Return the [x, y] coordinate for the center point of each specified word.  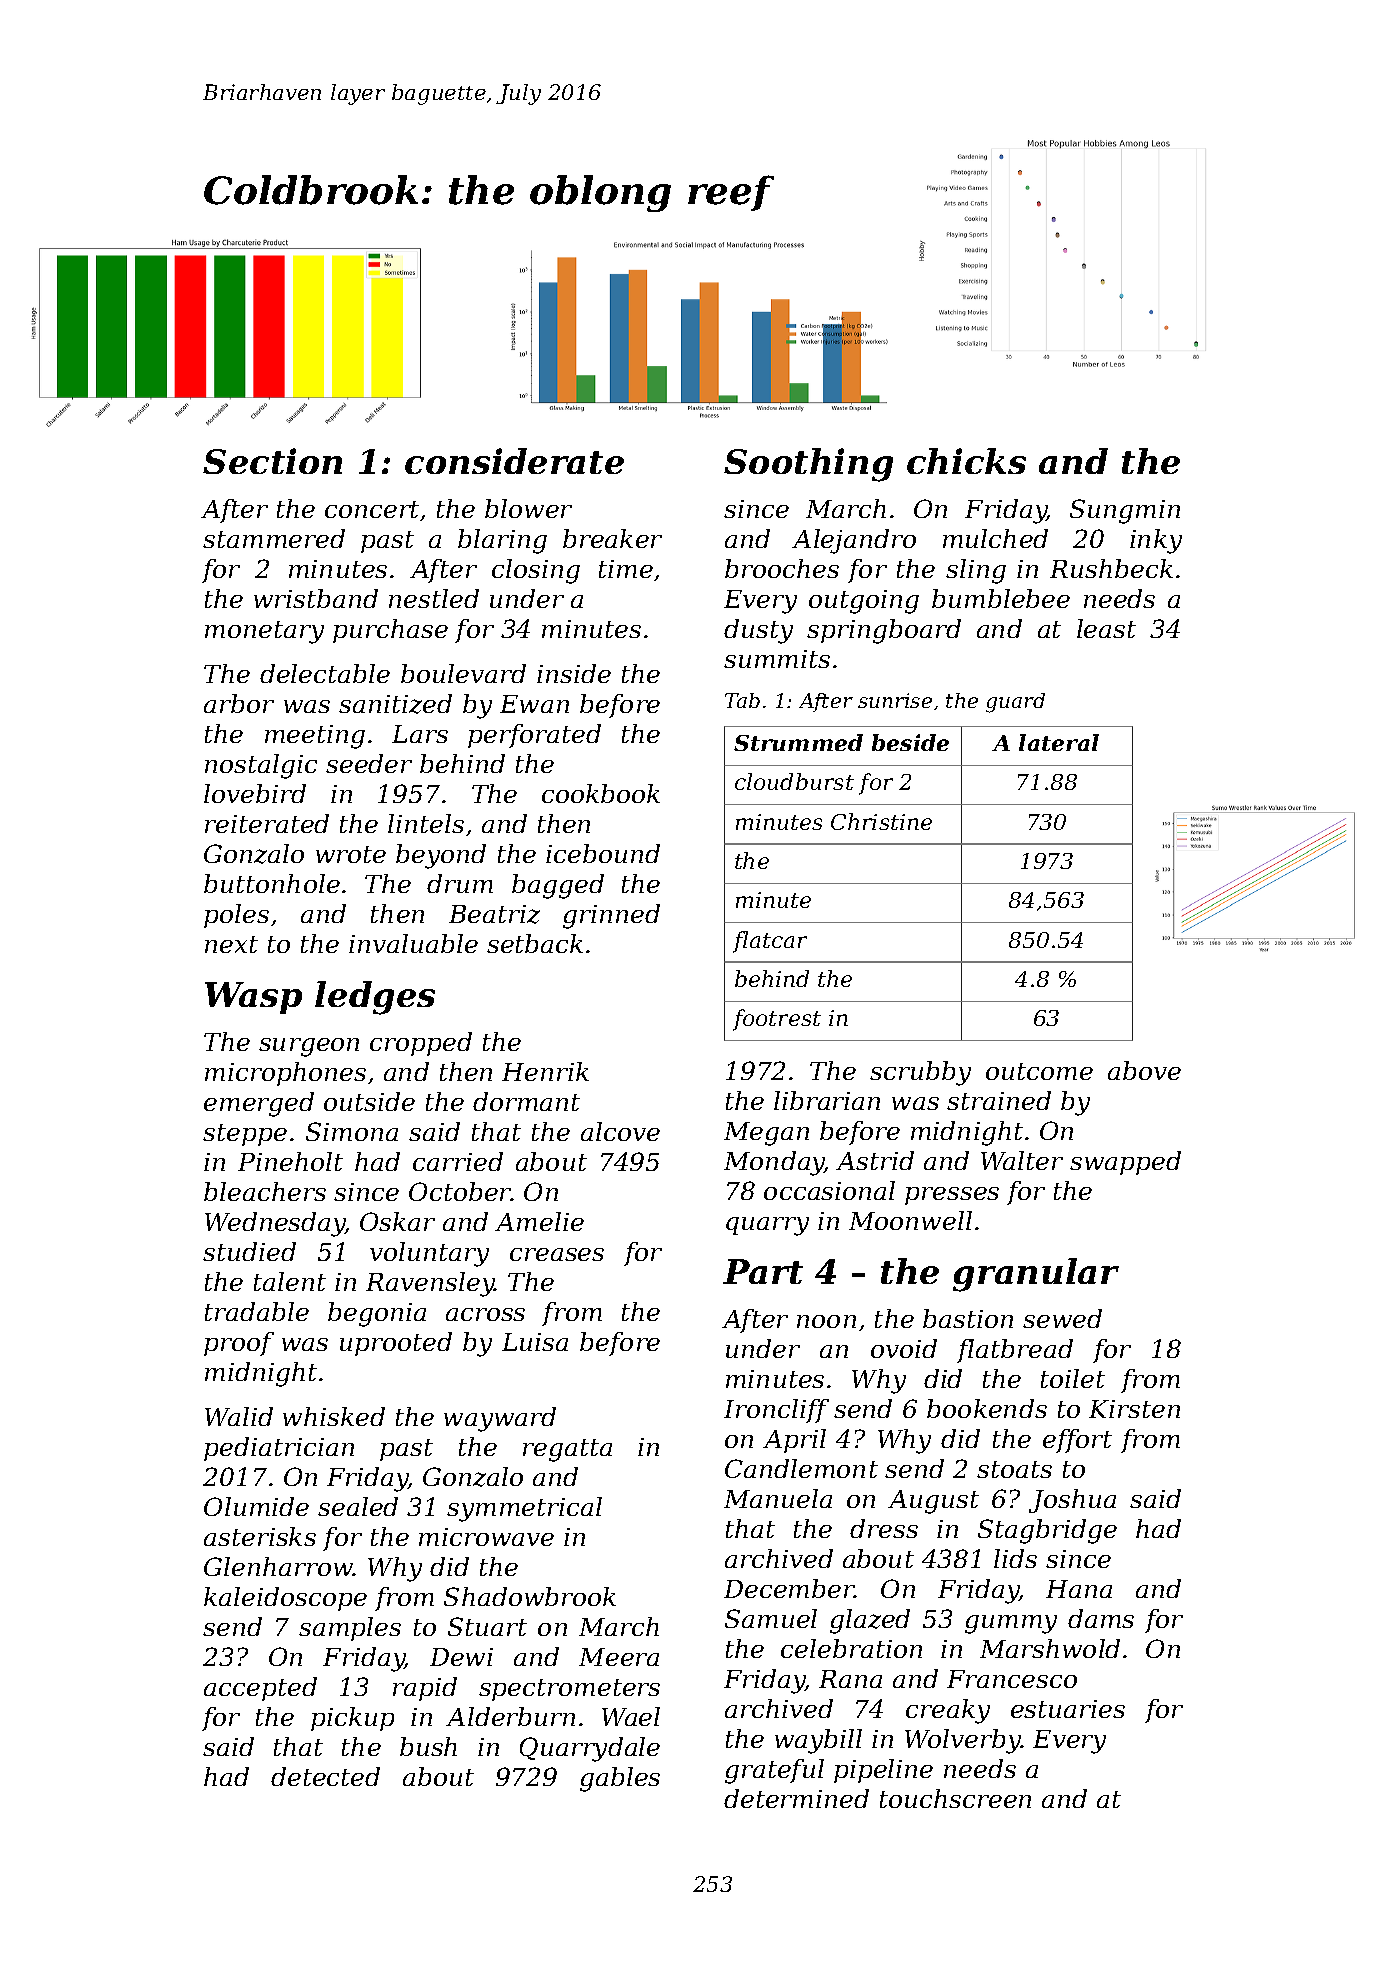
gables [620, 1779]
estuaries [1068, 1709]
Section [272, 461]
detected [325, 1776]
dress [884, 1528]
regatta [567, 1450]
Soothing [808, 465]
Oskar [397, 1221]
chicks [966, 461]
